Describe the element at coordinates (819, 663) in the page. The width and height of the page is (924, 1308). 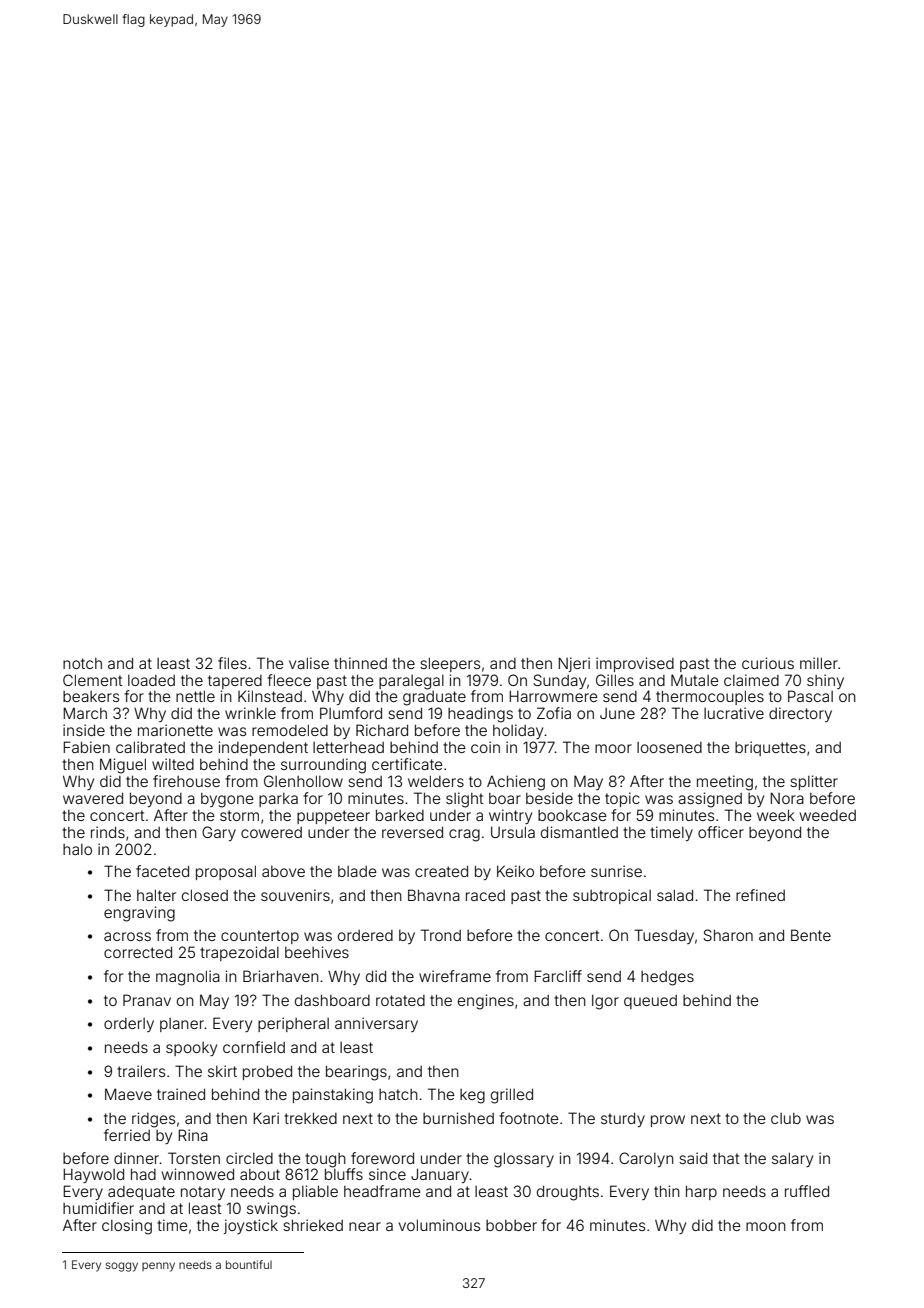
I see `miller` at that location.
